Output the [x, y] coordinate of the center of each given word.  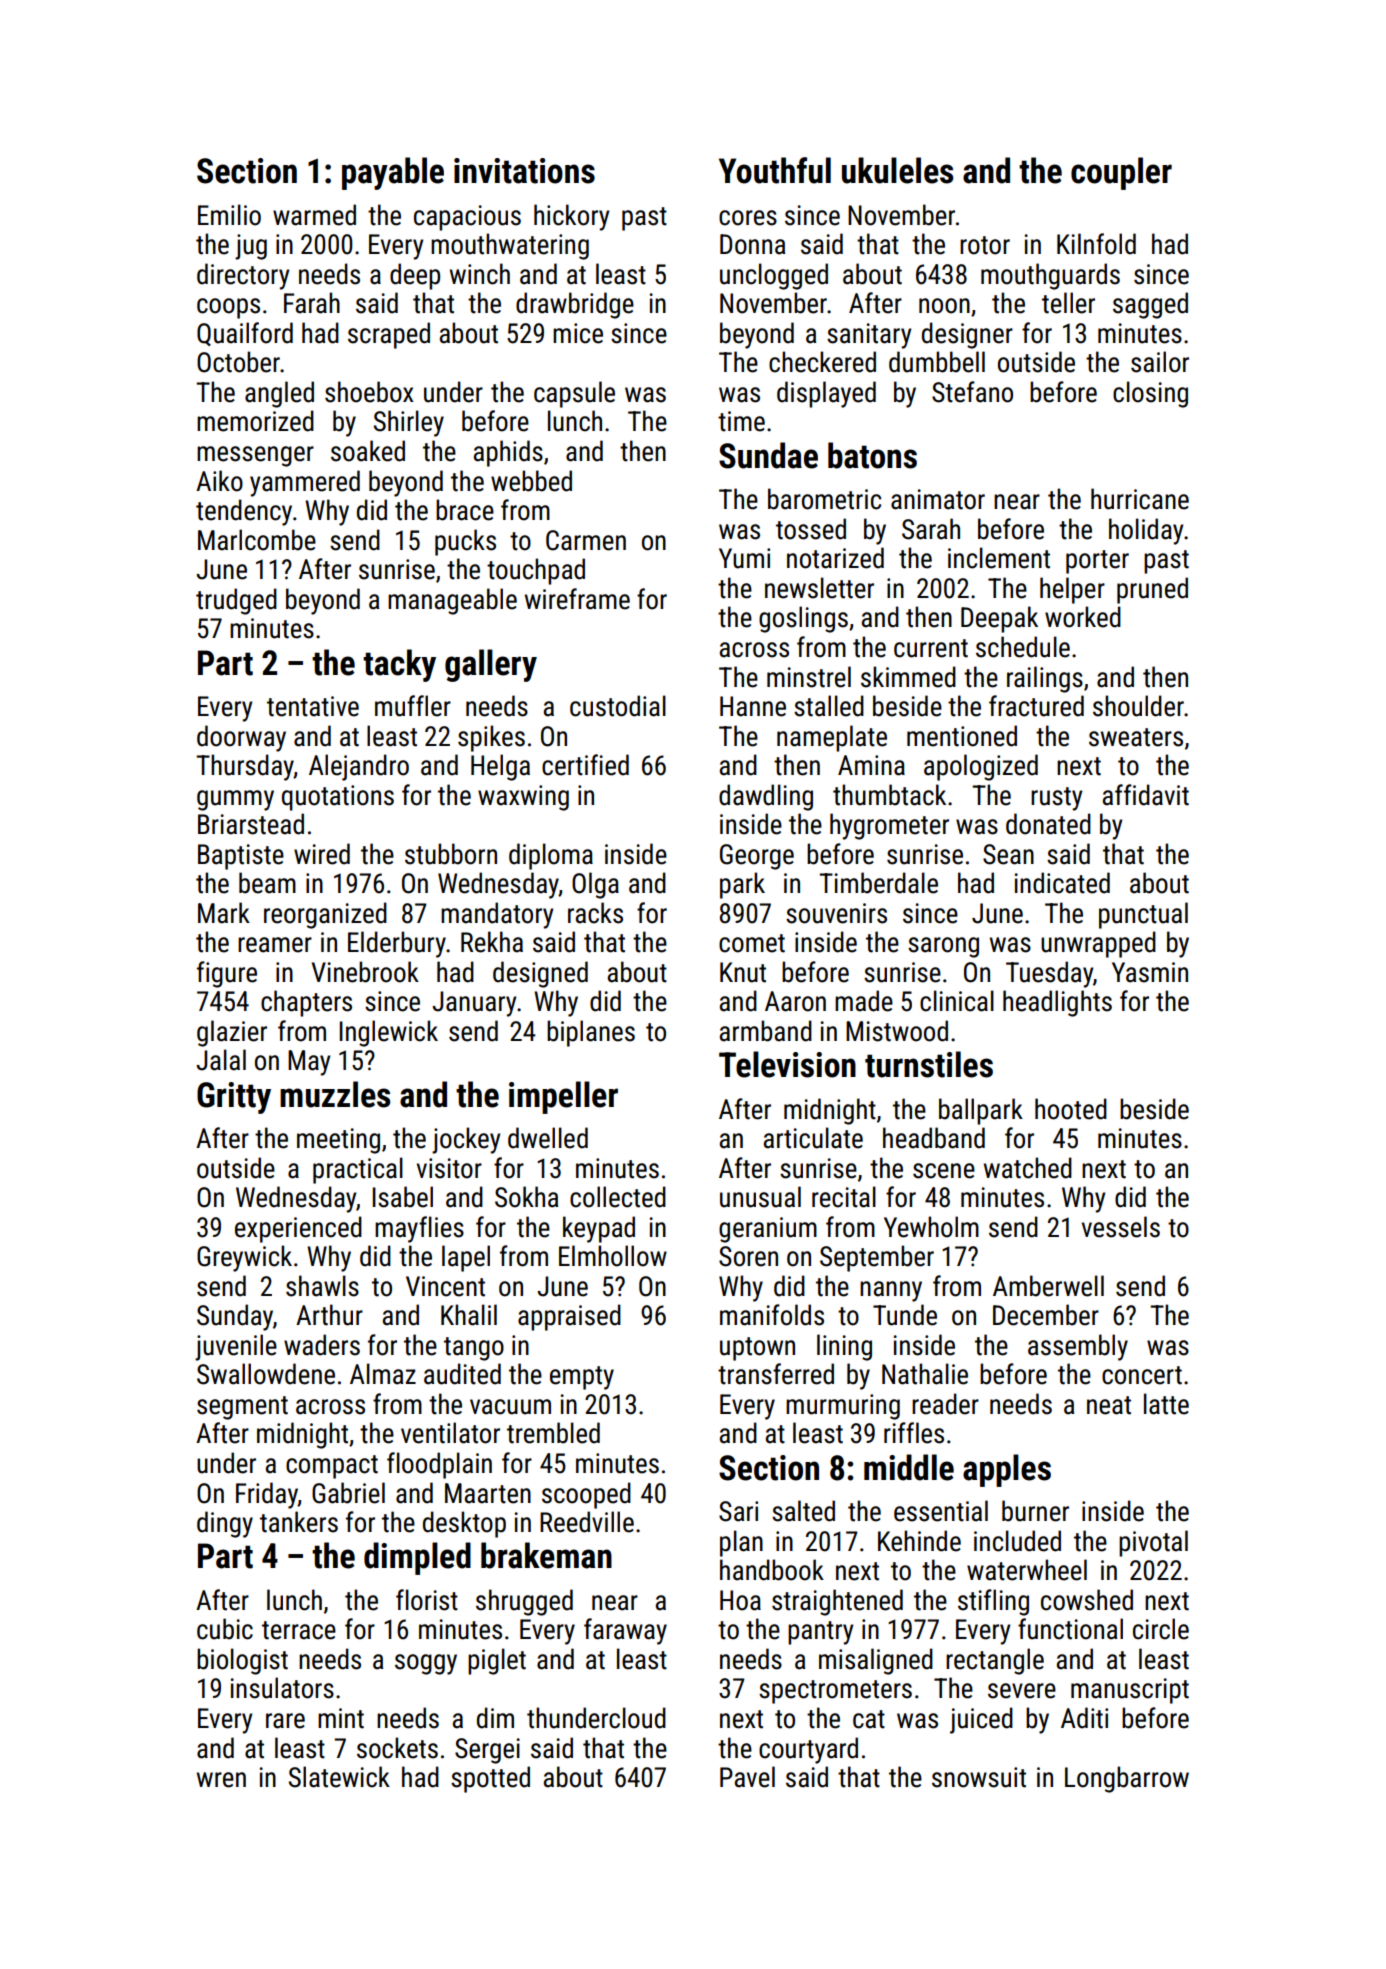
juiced [981, 1720]
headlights [1057, 1003]
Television [787, 1064]
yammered [305, 483]
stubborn [451, 854]
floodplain [439, 1465]
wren [221, 1780]
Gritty [234, 1098]
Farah [312, 303]
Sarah [931, 529]
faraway [625, 1631]
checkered [822, 362]
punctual [1143, 915]
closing [1150, 394]
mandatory [497, 915]
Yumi [744, 558]
